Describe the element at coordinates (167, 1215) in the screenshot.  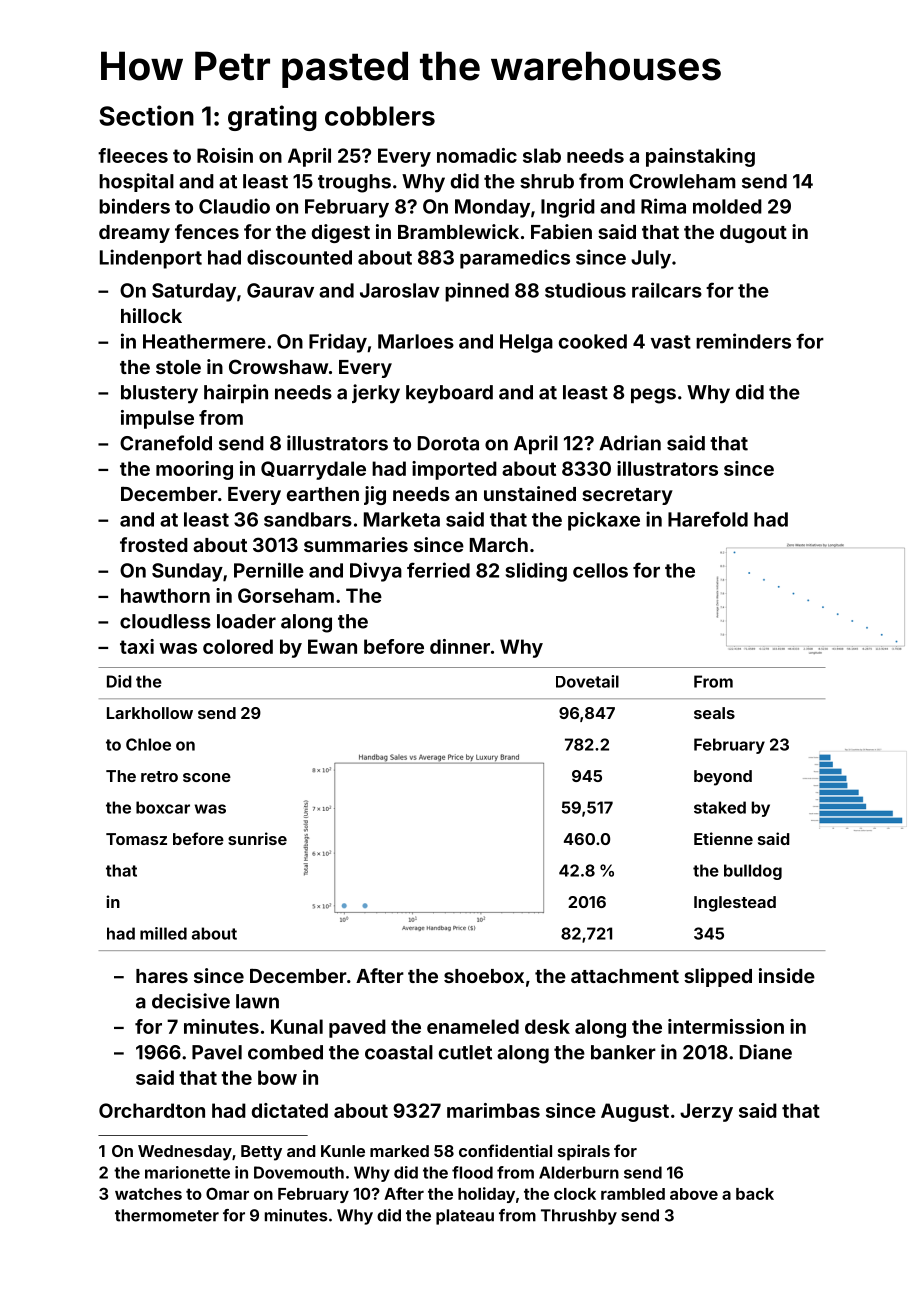
I see `thermometer` at that location.
